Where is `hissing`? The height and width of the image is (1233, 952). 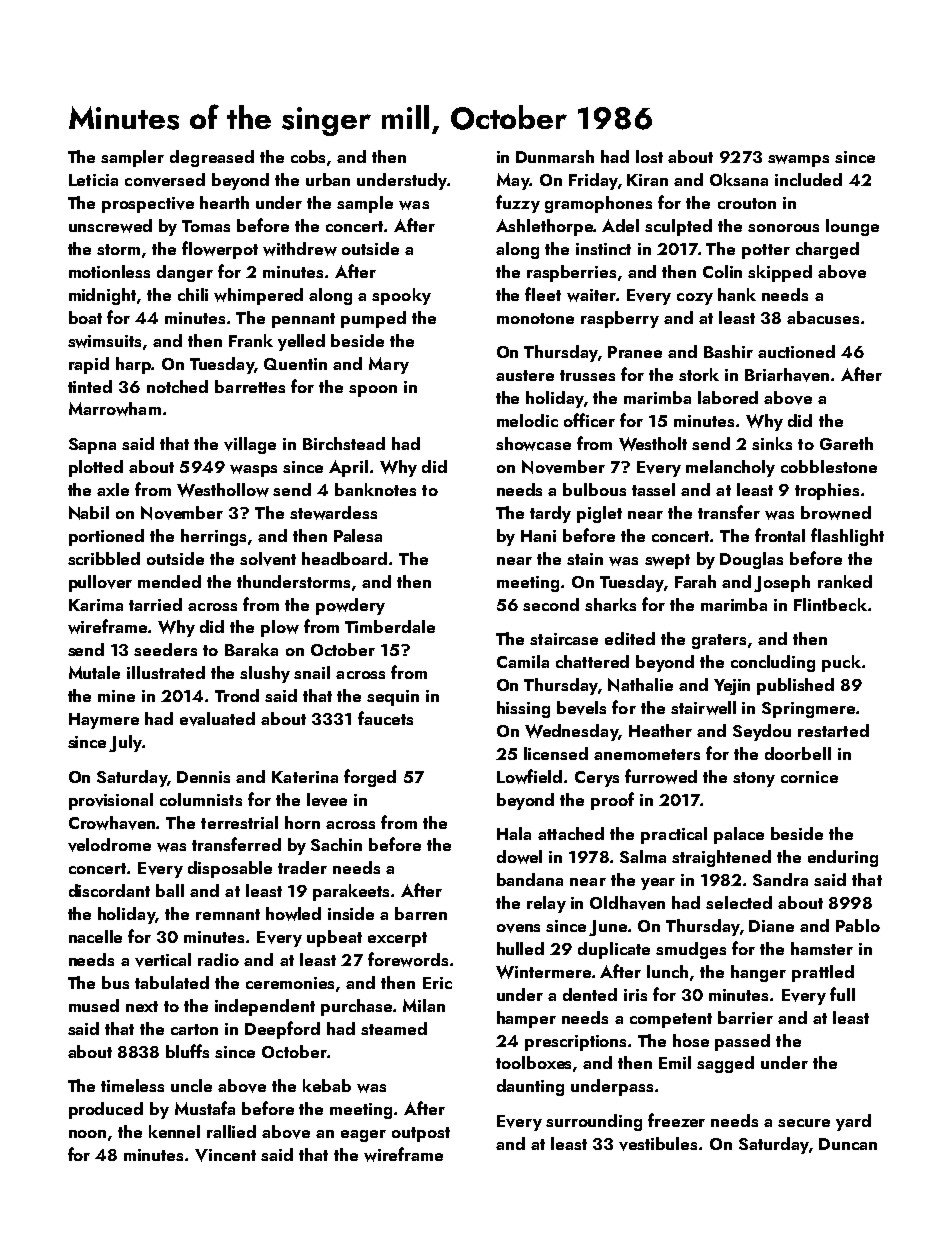
hissing is located at coordinates (523, 709).
